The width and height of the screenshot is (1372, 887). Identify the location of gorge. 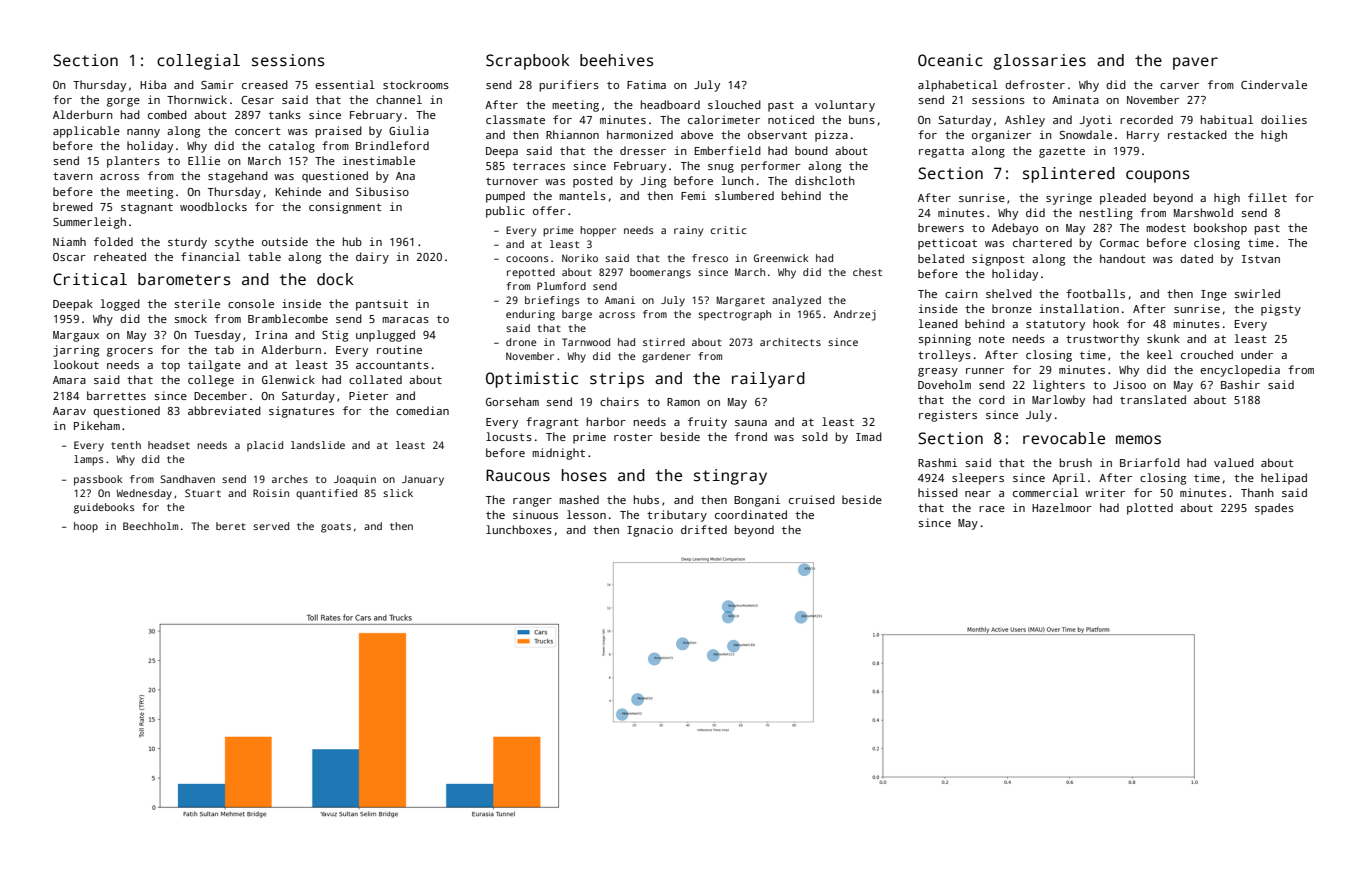
(123, 102).
